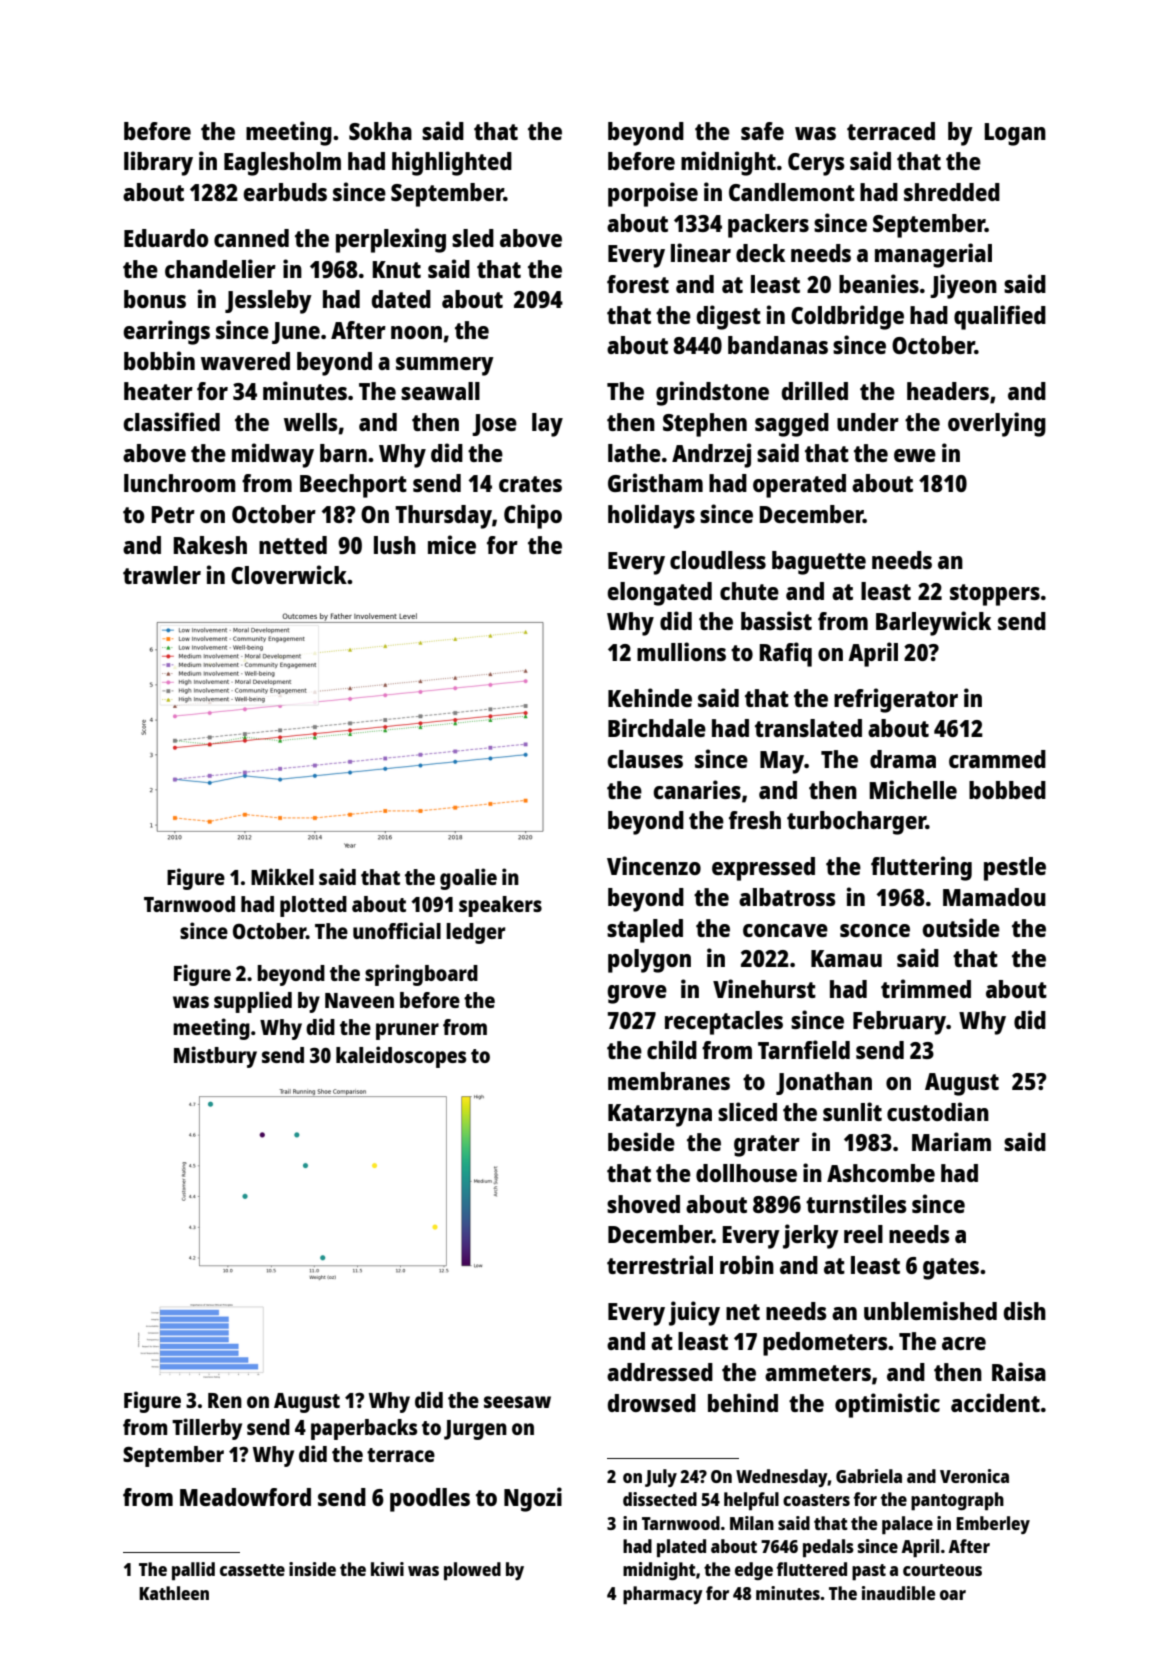 The width and height of the document is (1170, 1654). What do you see at coordinates (762, 131) in the document?
I see `safe` at bounding box center [762, 131].
